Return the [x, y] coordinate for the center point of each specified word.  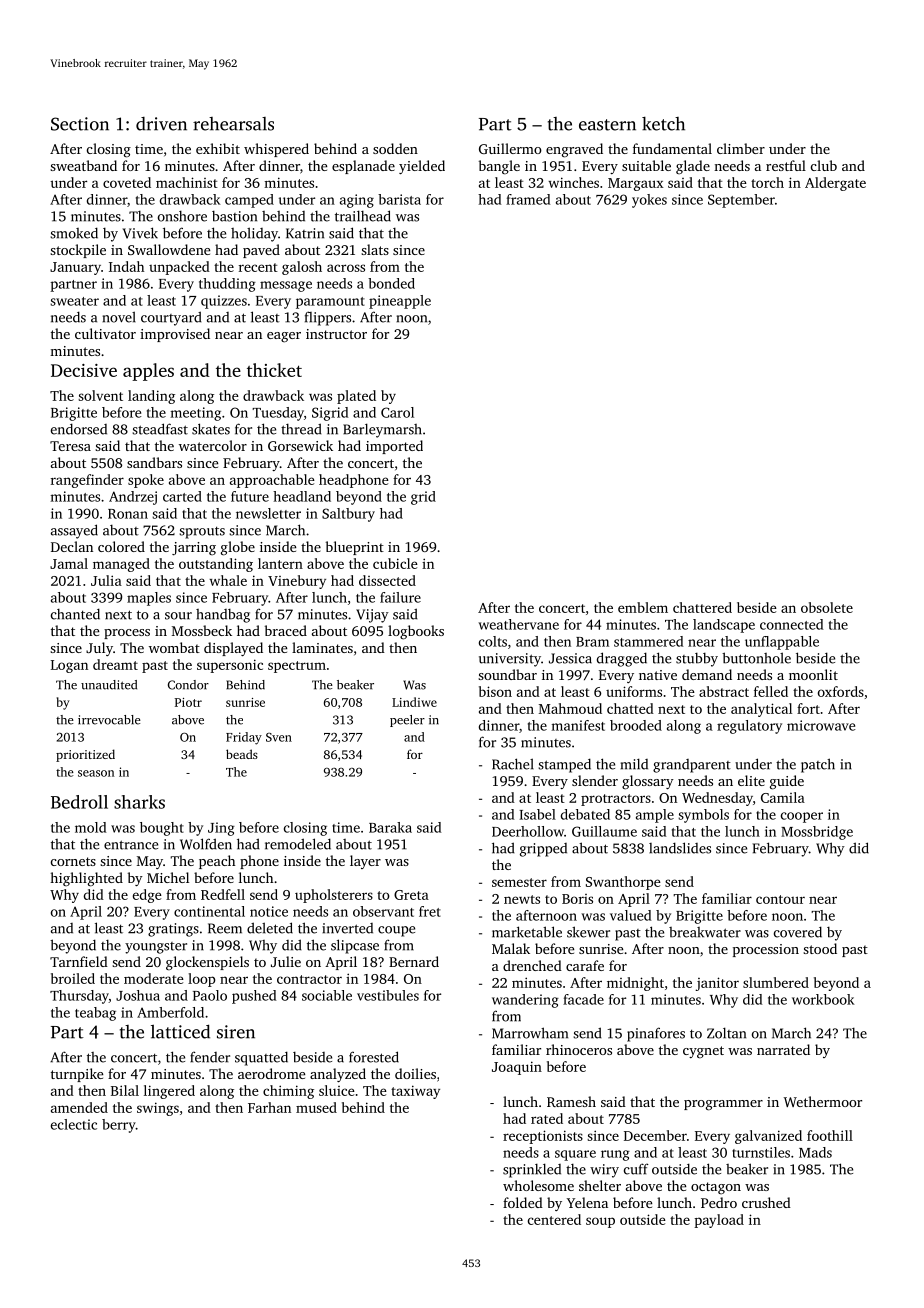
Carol [397, 412]
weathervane [518, 624]
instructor [336, 334]
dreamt [115, 664]
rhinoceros [579, 1049]
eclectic [74, 1124]
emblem [643, 607]
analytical [761, 710]
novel [119, 317]
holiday [254, 234]
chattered [702, 607]
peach [217, 862]
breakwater [705, 932]
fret [430, 911]
